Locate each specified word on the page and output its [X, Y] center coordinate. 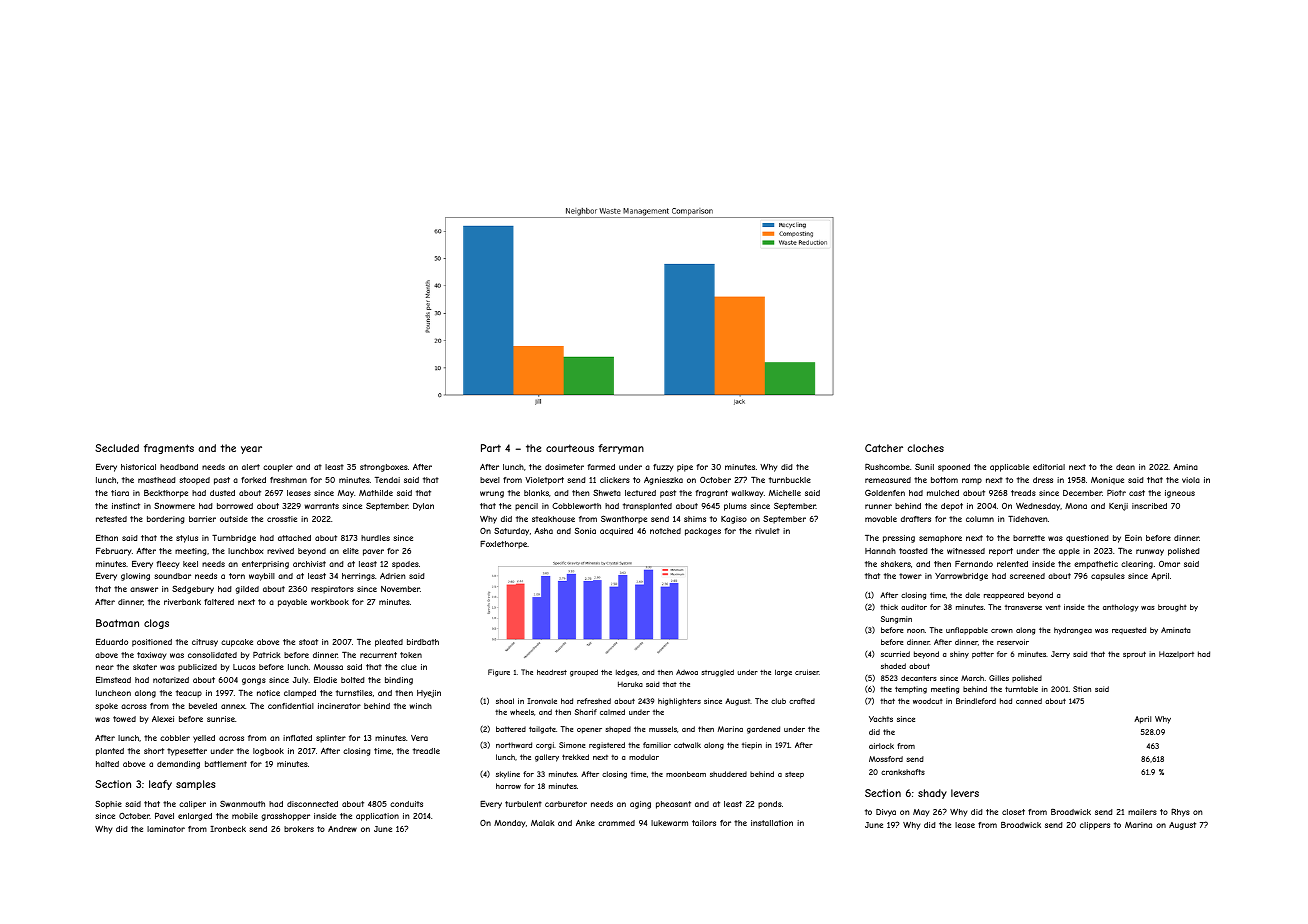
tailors [704, 823]
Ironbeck [228, 829]
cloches [925, 448]
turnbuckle [790, 480]
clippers [1095, 826]
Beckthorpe [166, 494]
